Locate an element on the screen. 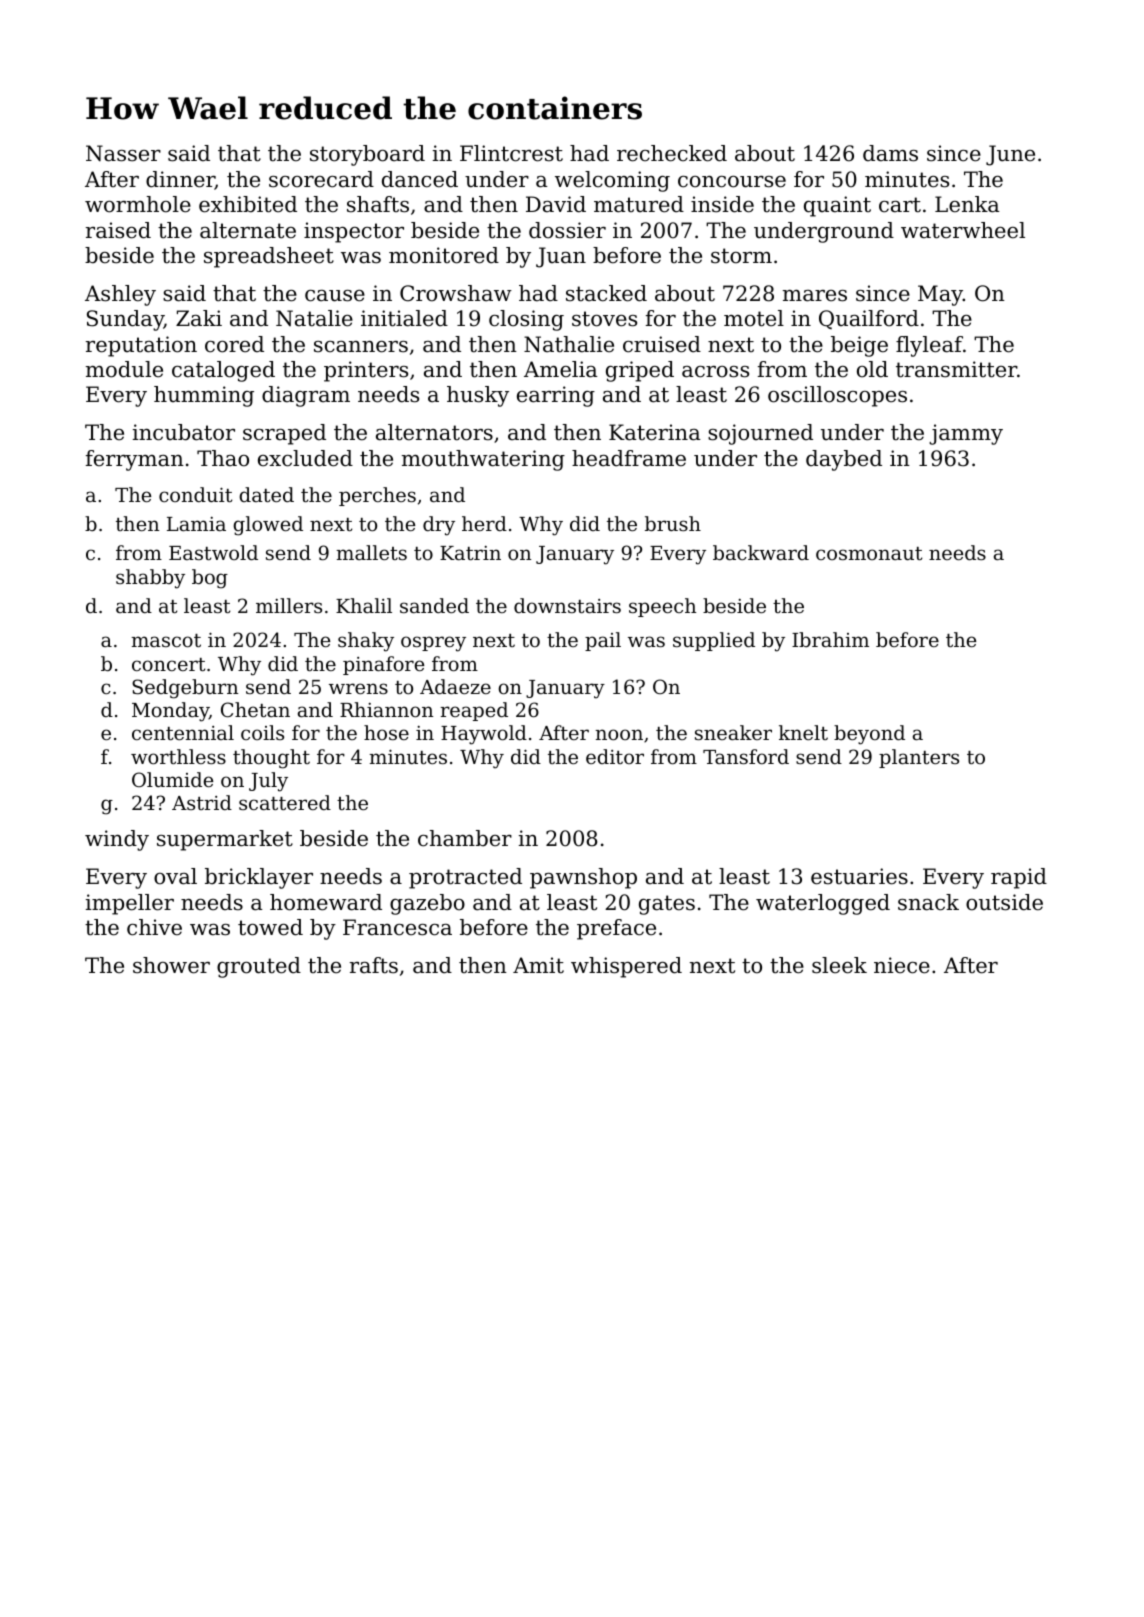  Katerina is located at coordinates (655, 432).
